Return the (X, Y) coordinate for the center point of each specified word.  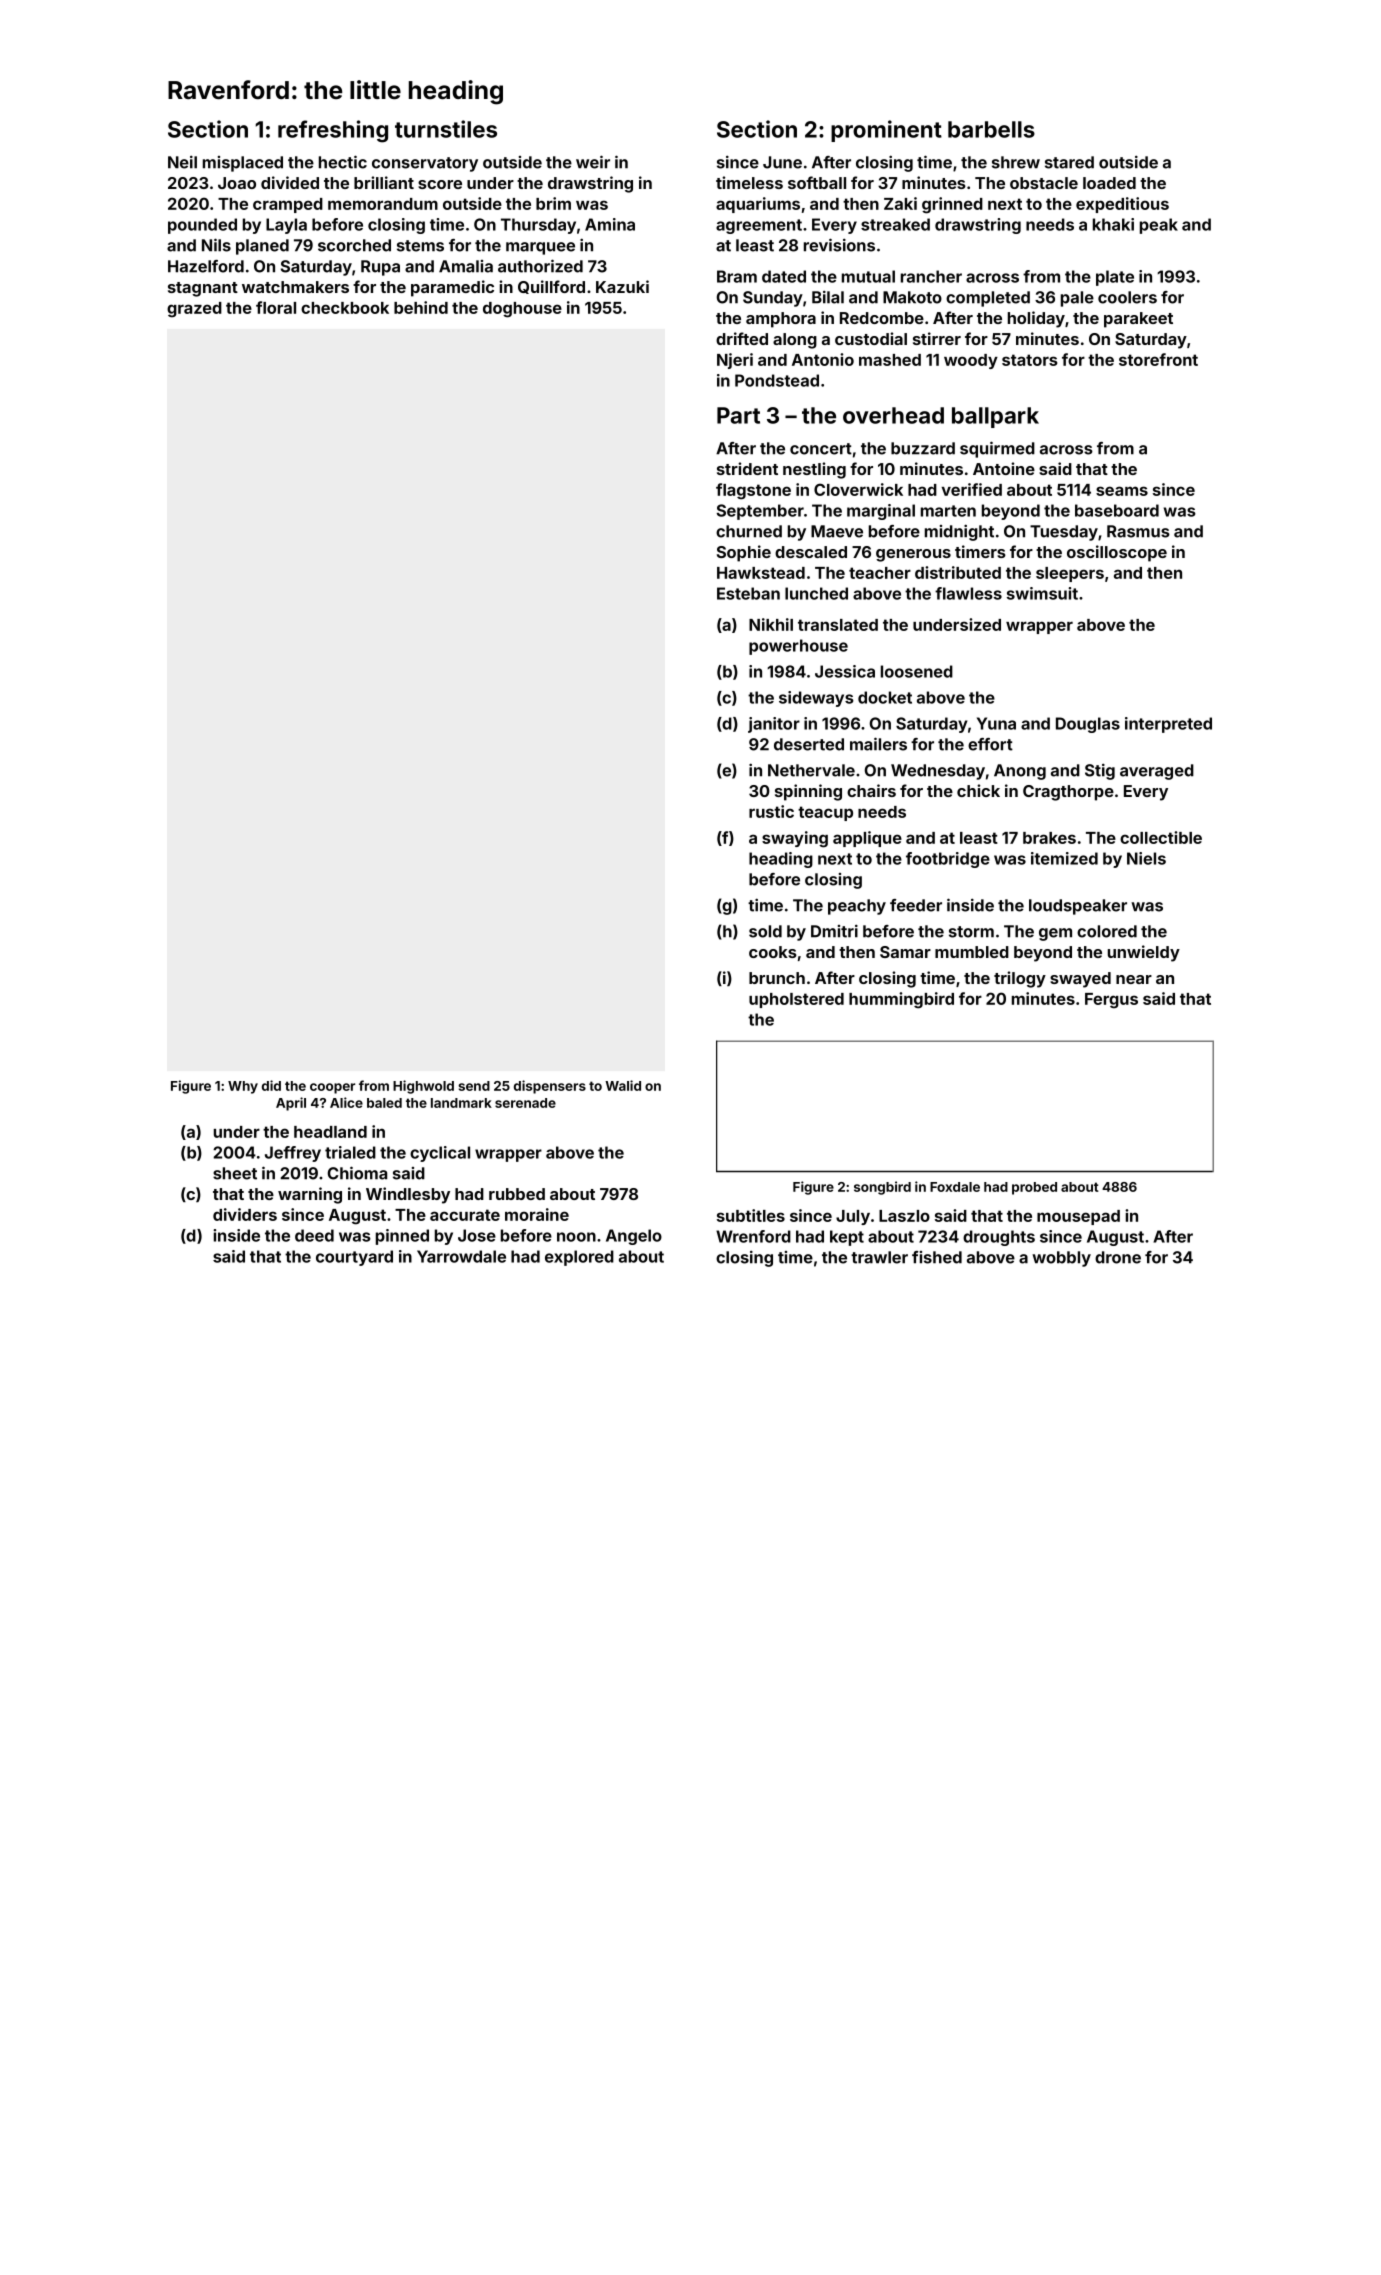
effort (990, 744)
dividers (245, 1214)
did (271, 1085)
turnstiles (446, 129)
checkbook (345, 308)
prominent (886, 131)
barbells (991, 129)
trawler (879, 1257)
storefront (1158, 359)
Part (738, 415)
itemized (1064, 858)
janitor (774, 725)
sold (765, 931)
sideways (816, 699)
